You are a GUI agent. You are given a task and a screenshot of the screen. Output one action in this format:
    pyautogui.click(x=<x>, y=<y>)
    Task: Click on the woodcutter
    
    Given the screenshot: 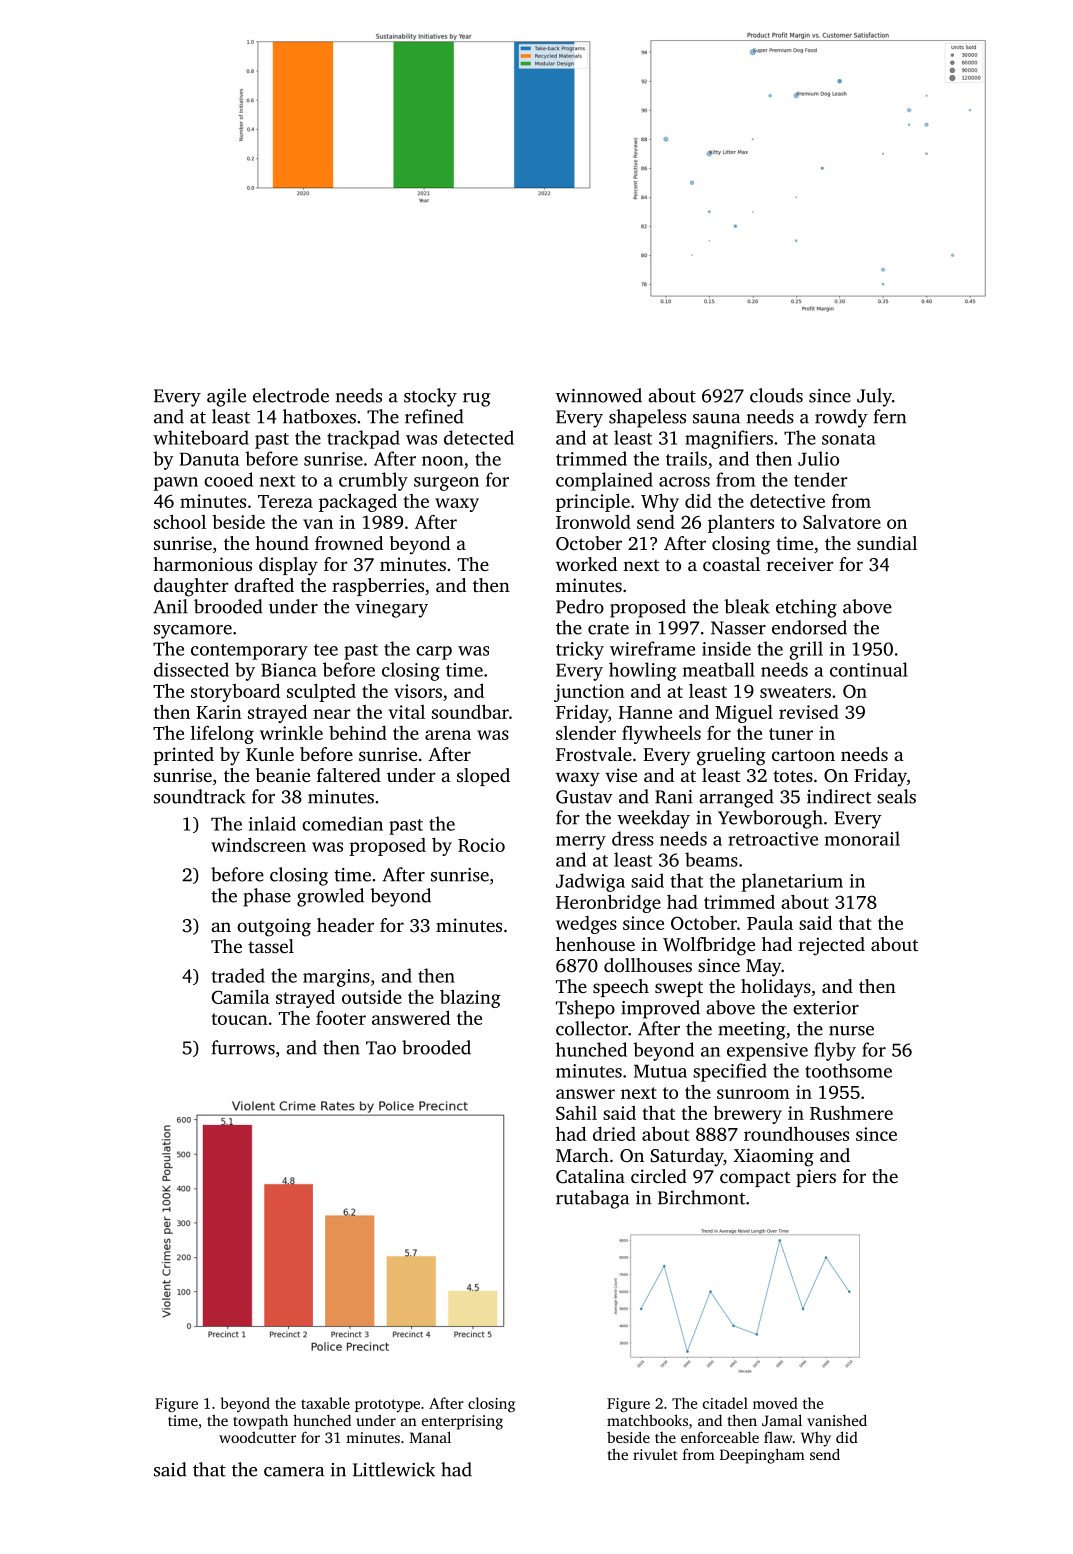 What is the action you would take?
    pyautogui.click(x=257, y=1437)
